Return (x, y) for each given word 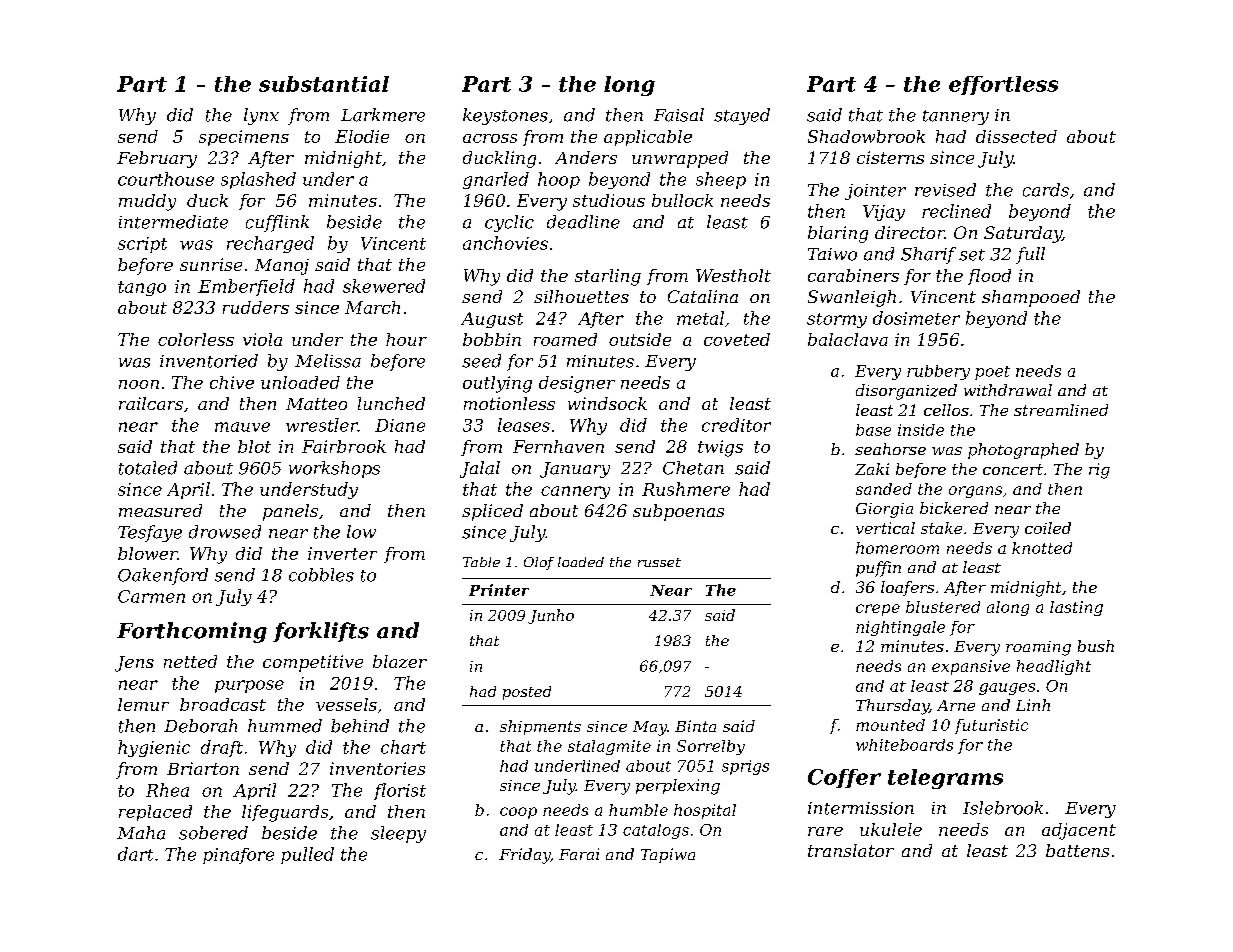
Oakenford (163, 576)
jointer (875, 192)
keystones (505, 116)
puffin (878, 569)
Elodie (362, 136)
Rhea (167, 790)
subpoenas (678, 512)
